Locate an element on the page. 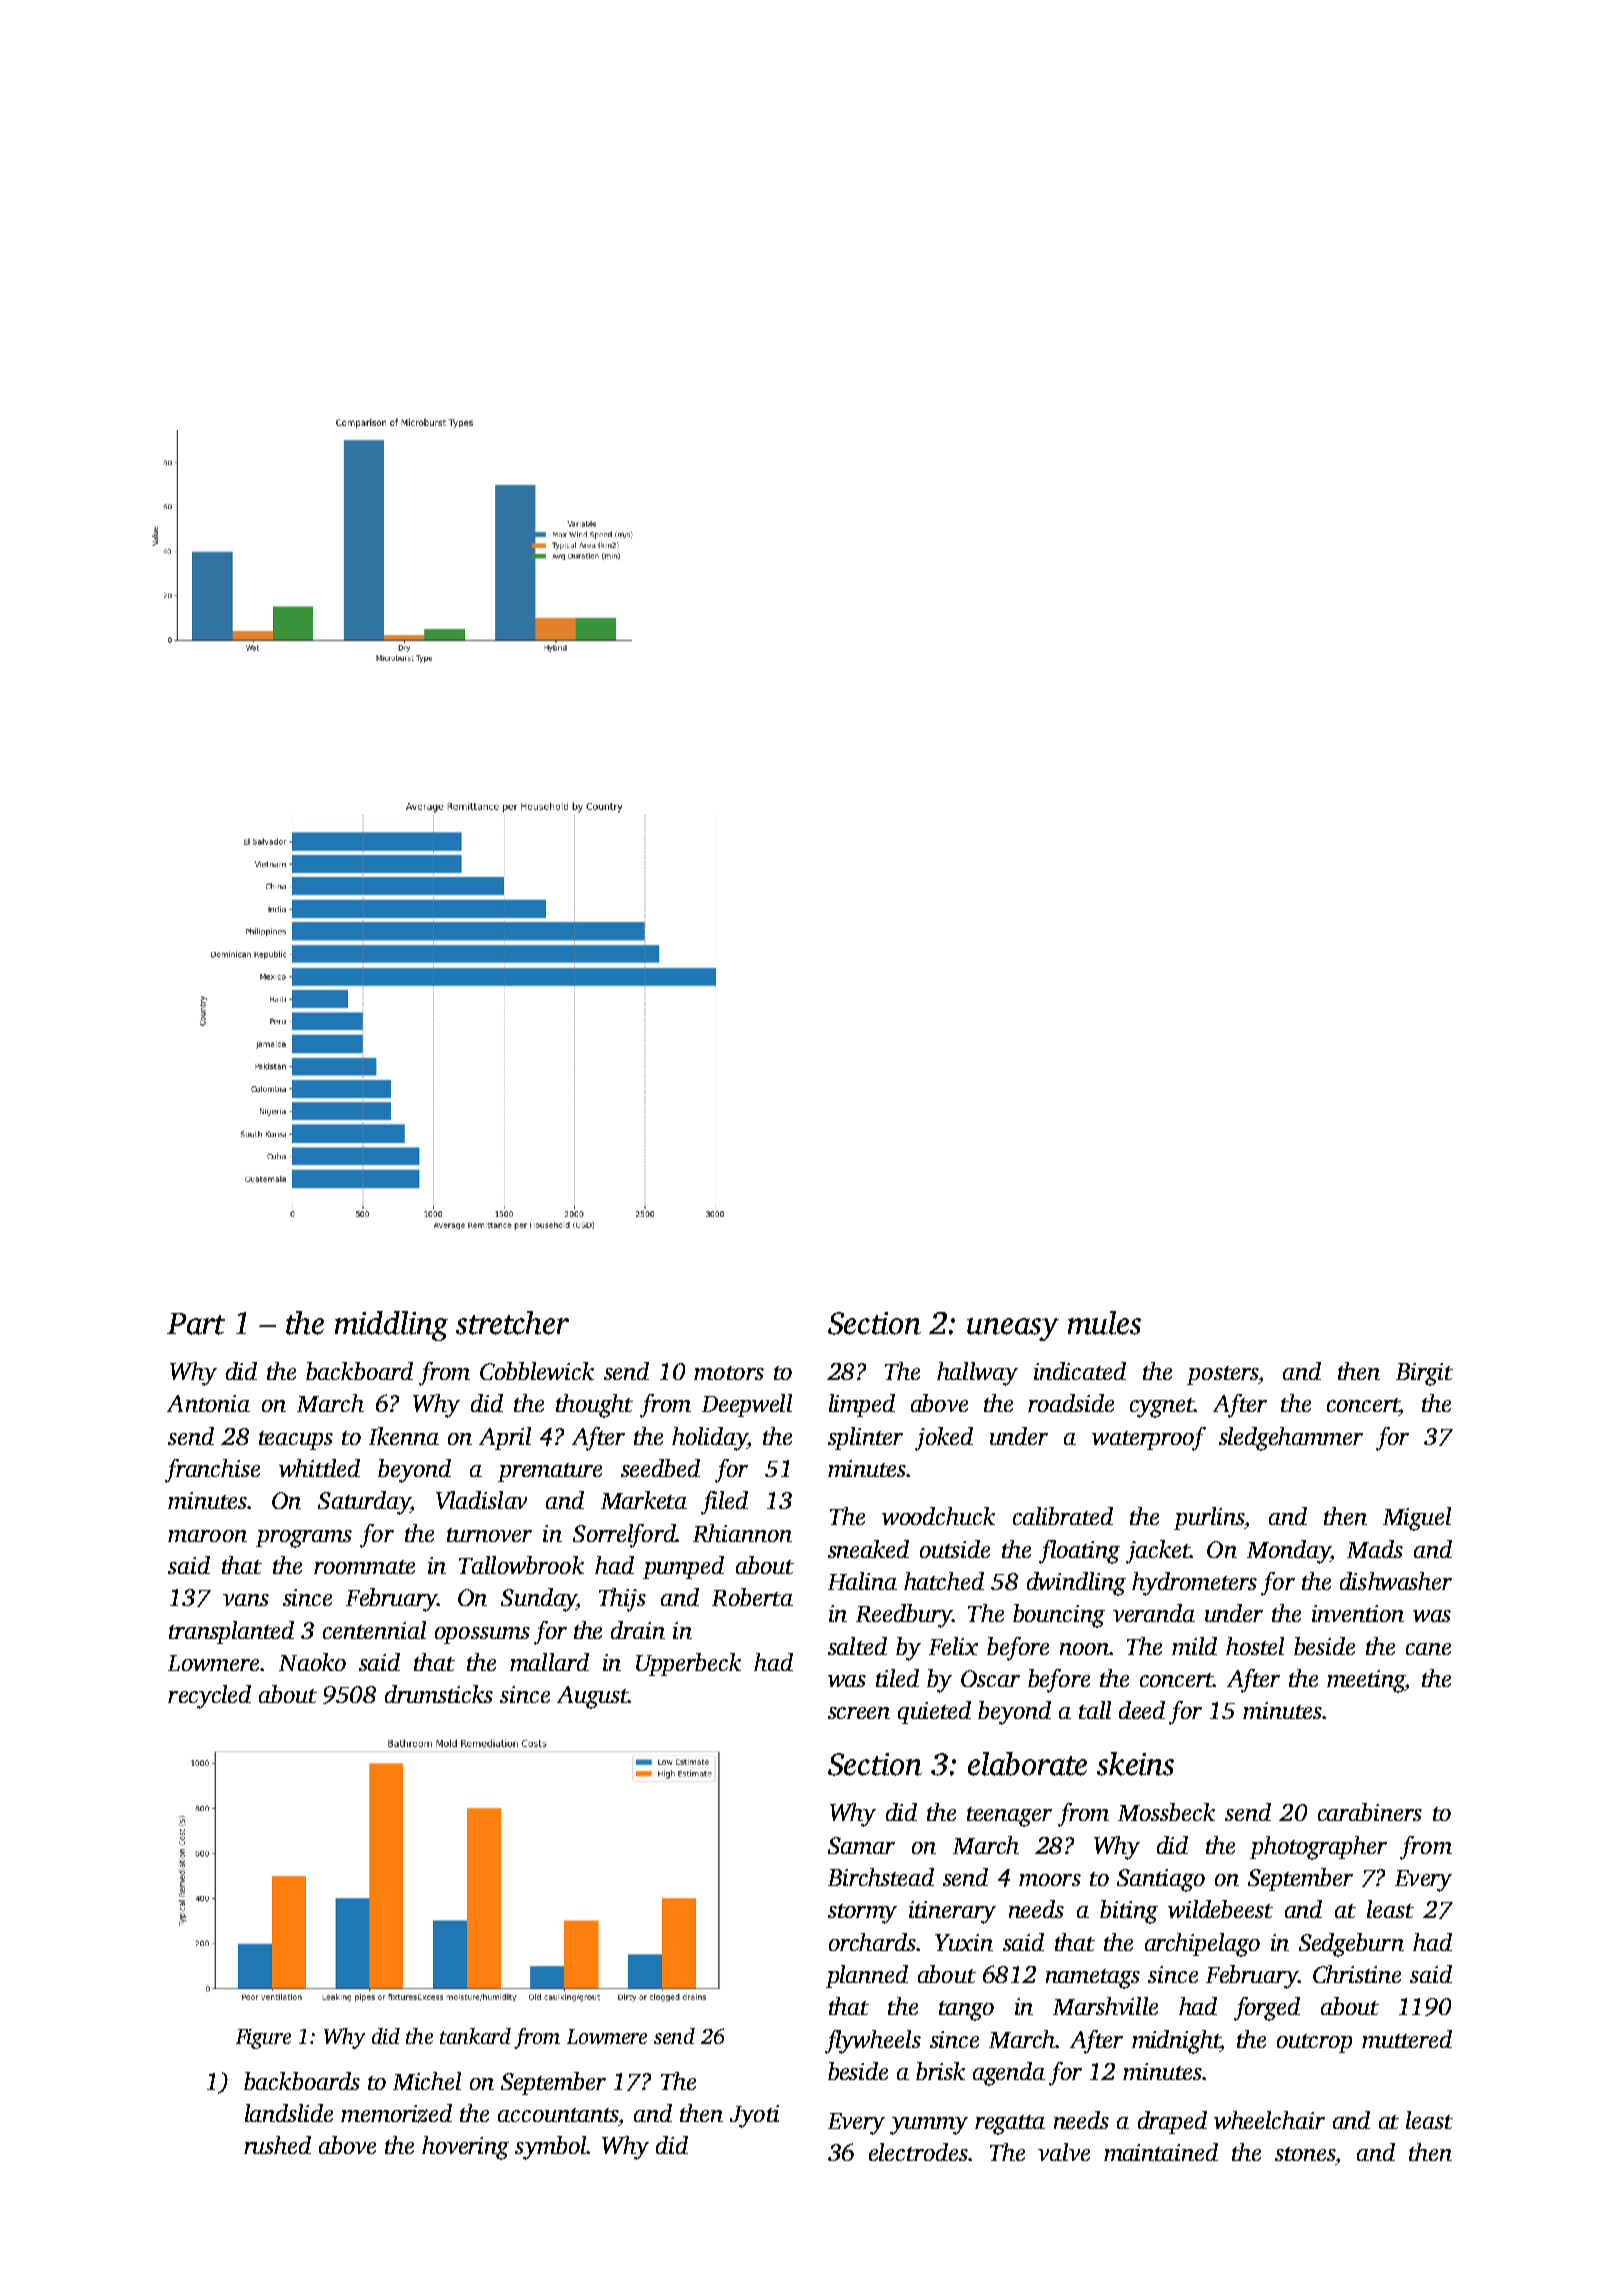 The width and height of the page is (1620, 2292). Sorrelford is located at coordinates (624, 1536).
